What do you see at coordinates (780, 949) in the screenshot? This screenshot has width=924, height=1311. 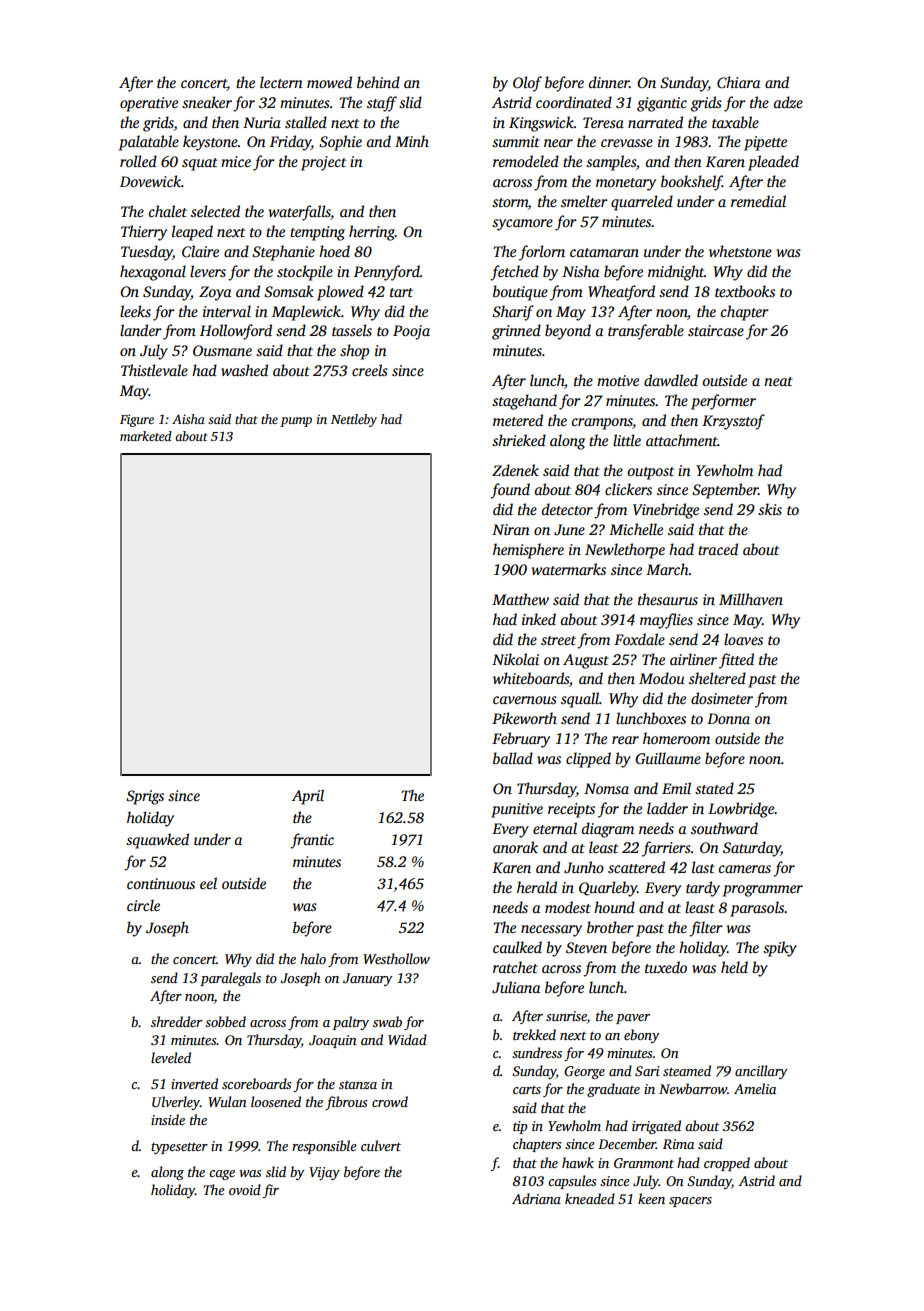 I see `spiky` at bounding box center [780, 949].
